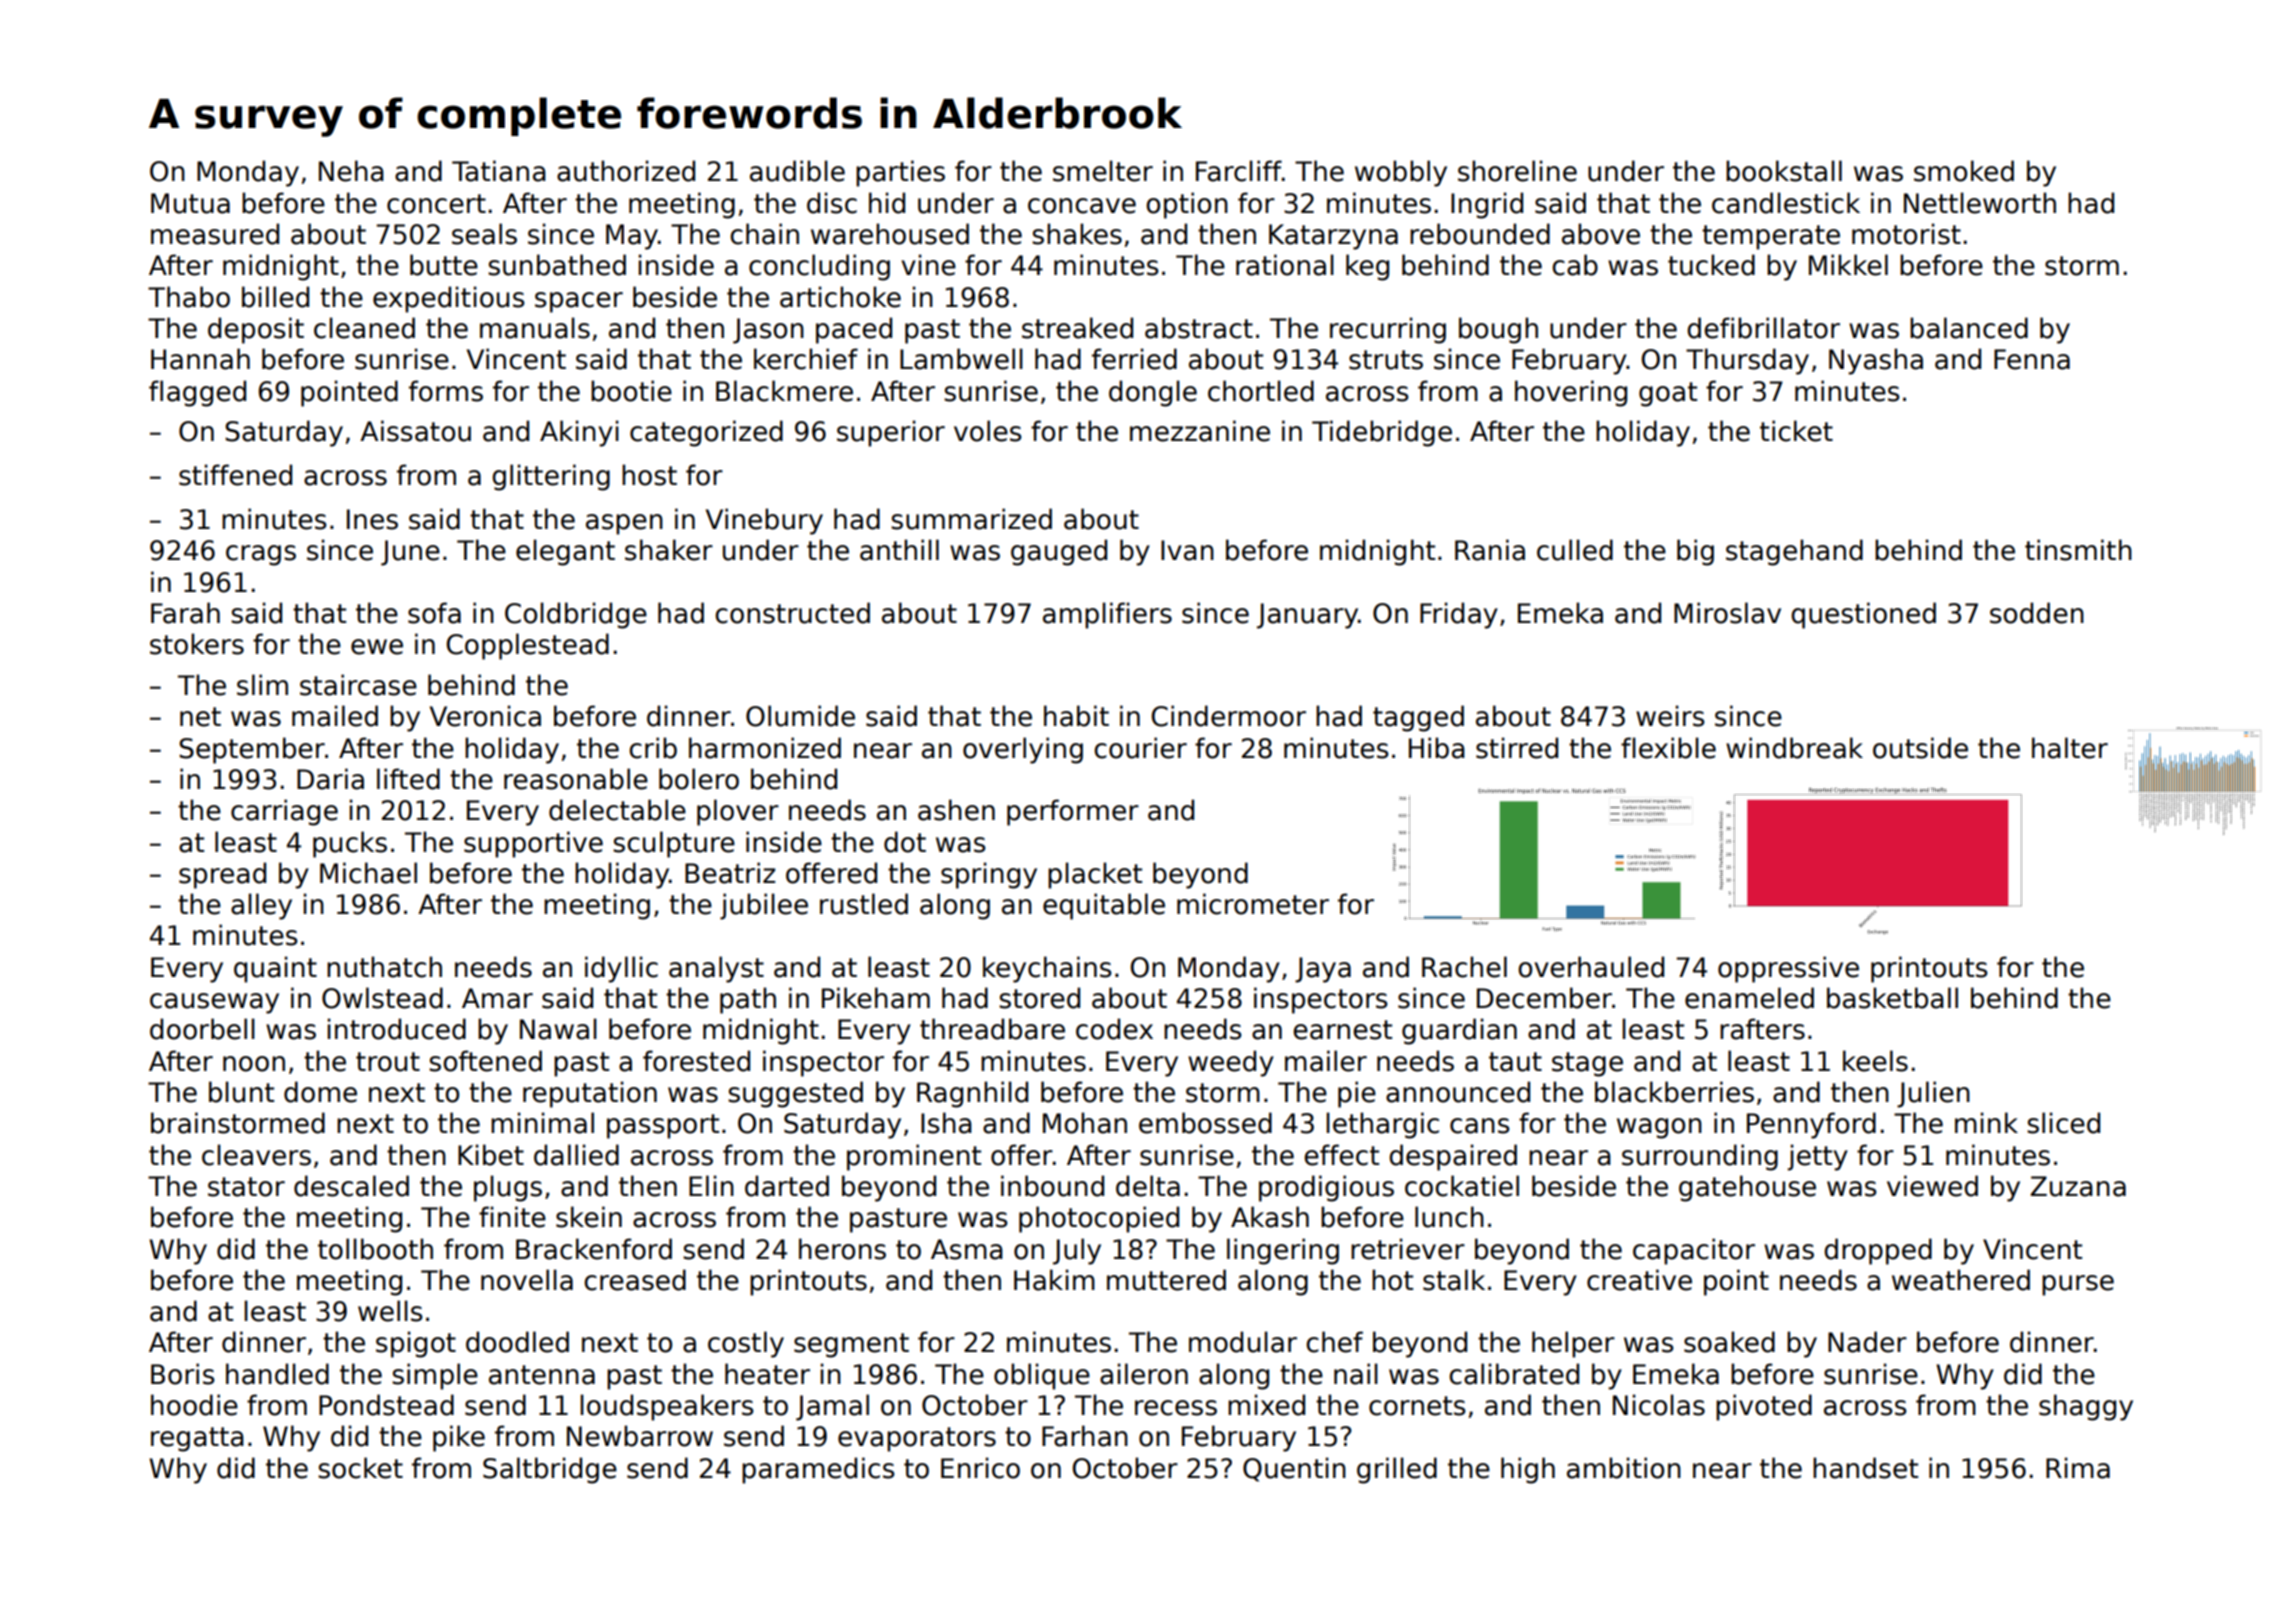 The height and width of the screenshot is (1620, 2292). Describe the element at coordinates (1487, 205) in the screenshot. I see `Ingrid` at that location.
